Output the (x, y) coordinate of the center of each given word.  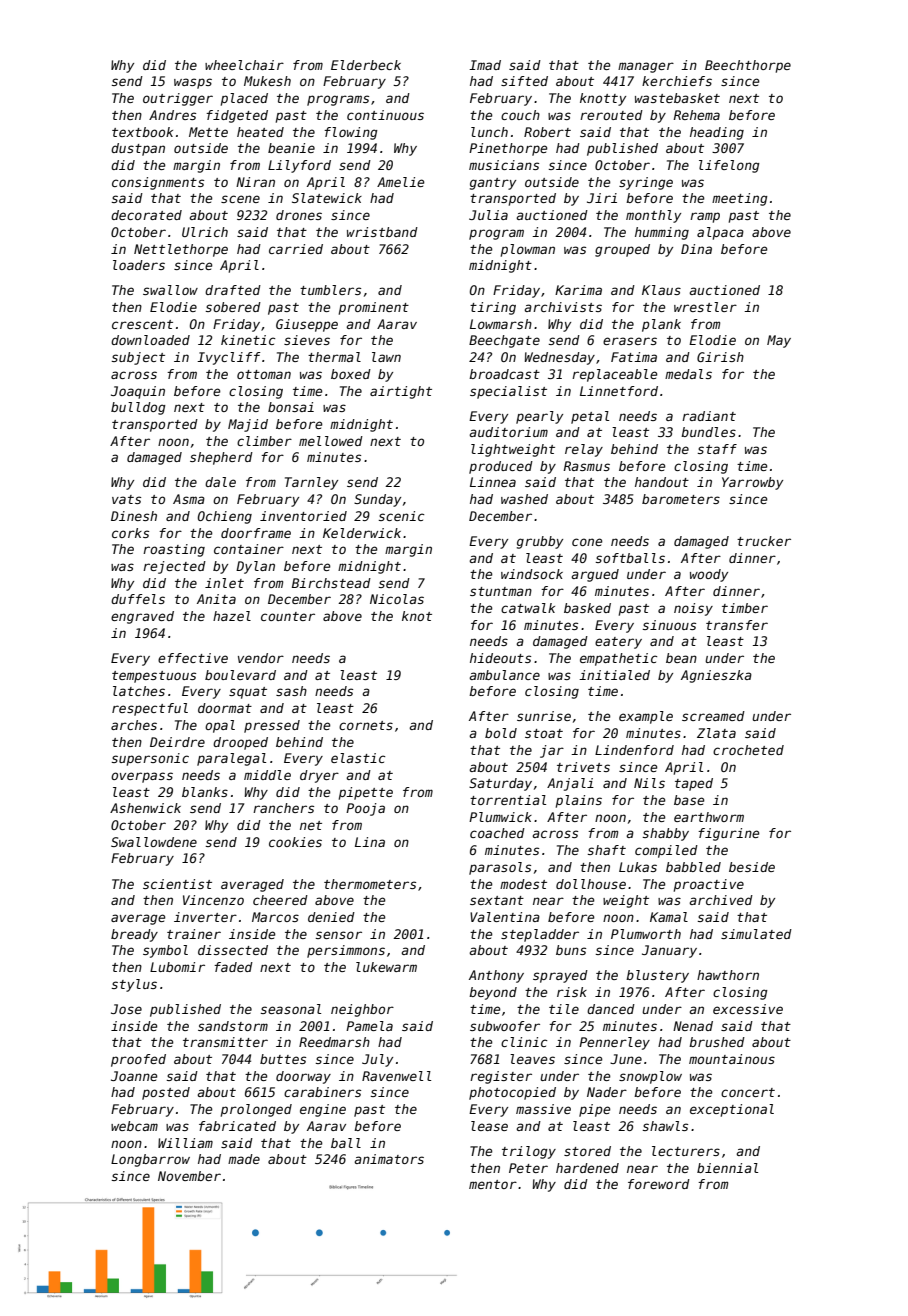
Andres (172, 115)
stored (587, 1151)
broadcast (504, 374)
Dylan (255, 567)
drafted (233, 290)
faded (233, 967)
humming (662, 233)
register (501, 1077)
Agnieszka (716, 676)
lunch (489, 132)
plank (661, 325)
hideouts (500, 658)
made (244, 1159)
